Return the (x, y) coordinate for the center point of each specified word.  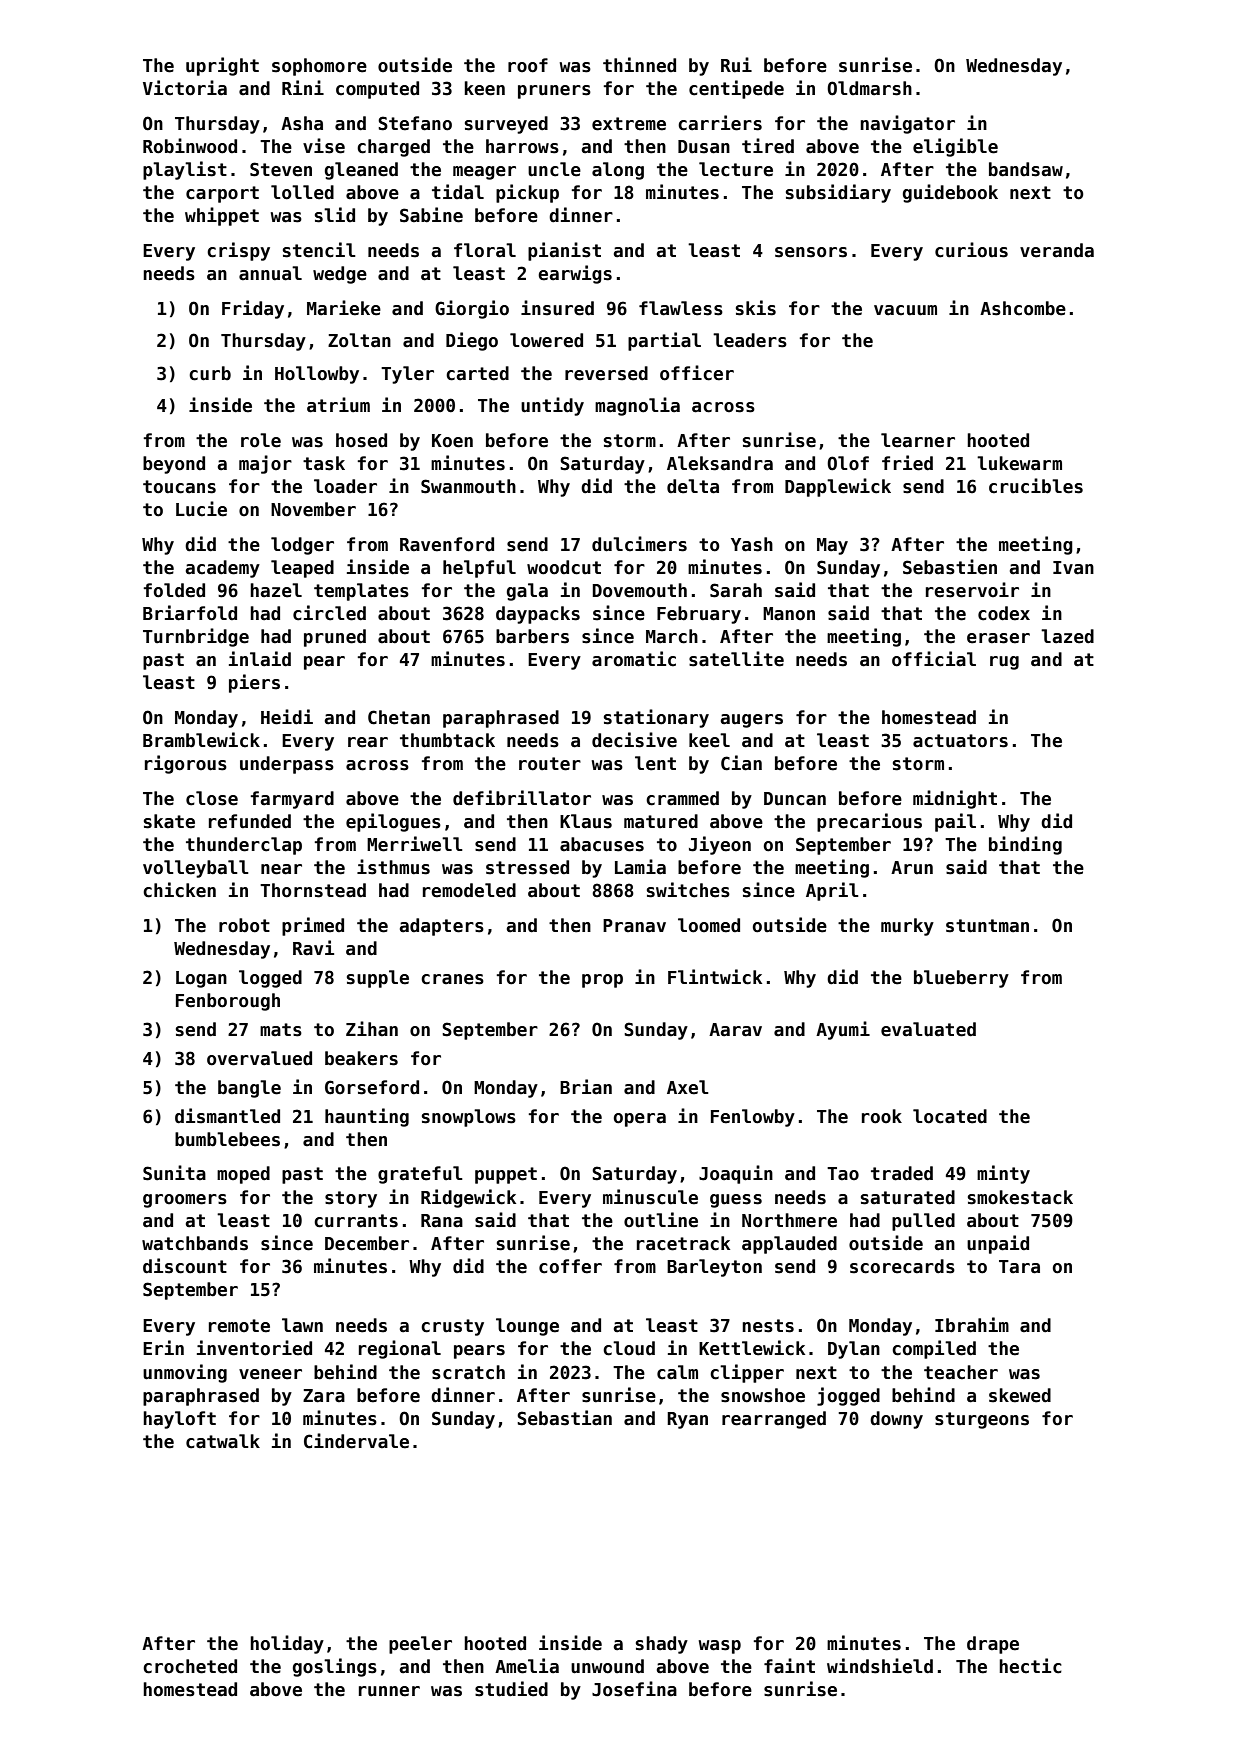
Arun (912, 868)
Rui (736, 65)
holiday (287, 1644)
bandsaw (1026, 169)
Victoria (185, 88)
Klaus (586, 821)
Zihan (372, 1029)
